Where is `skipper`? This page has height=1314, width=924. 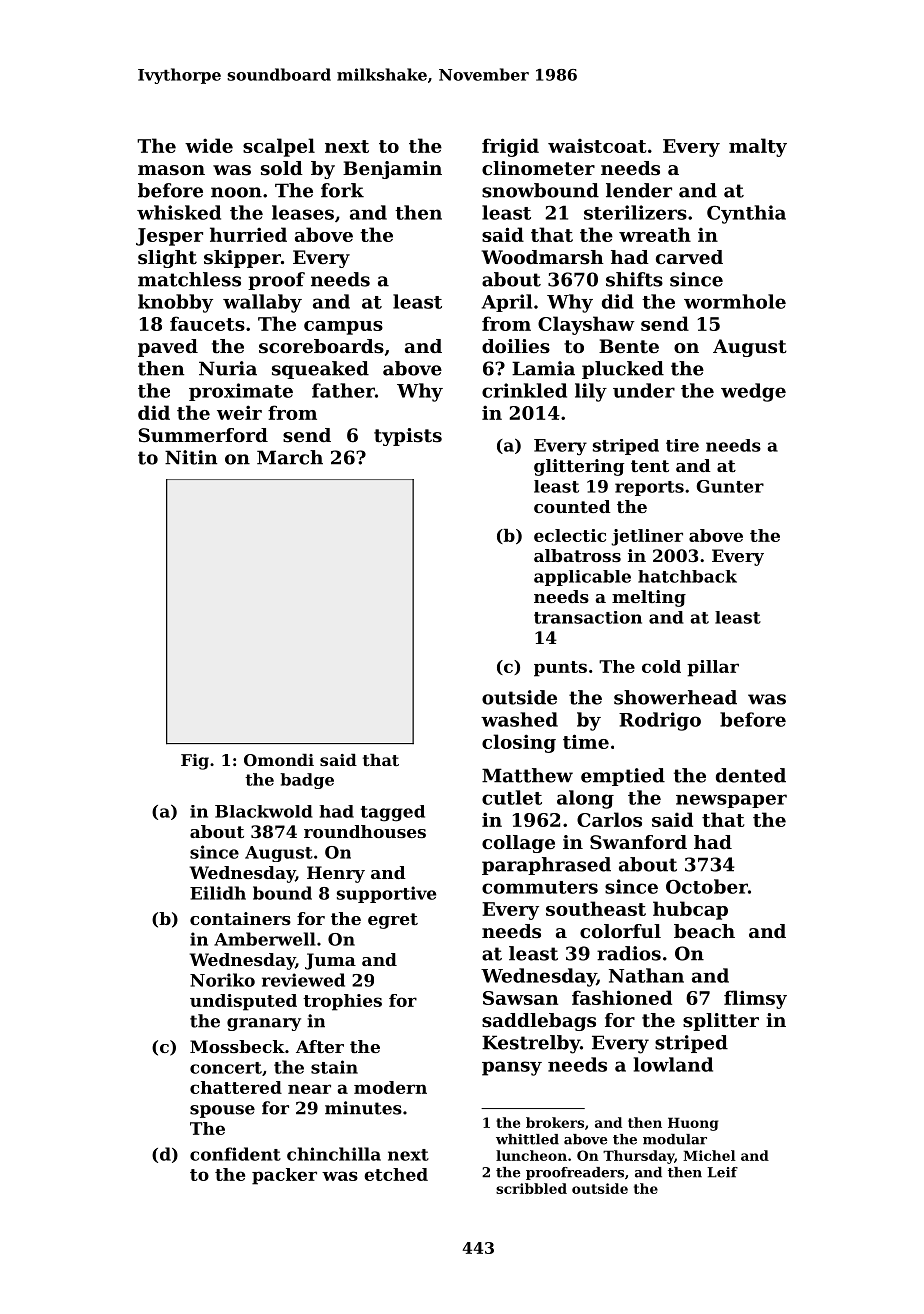 skipper is located at coordinates (242, 259).
